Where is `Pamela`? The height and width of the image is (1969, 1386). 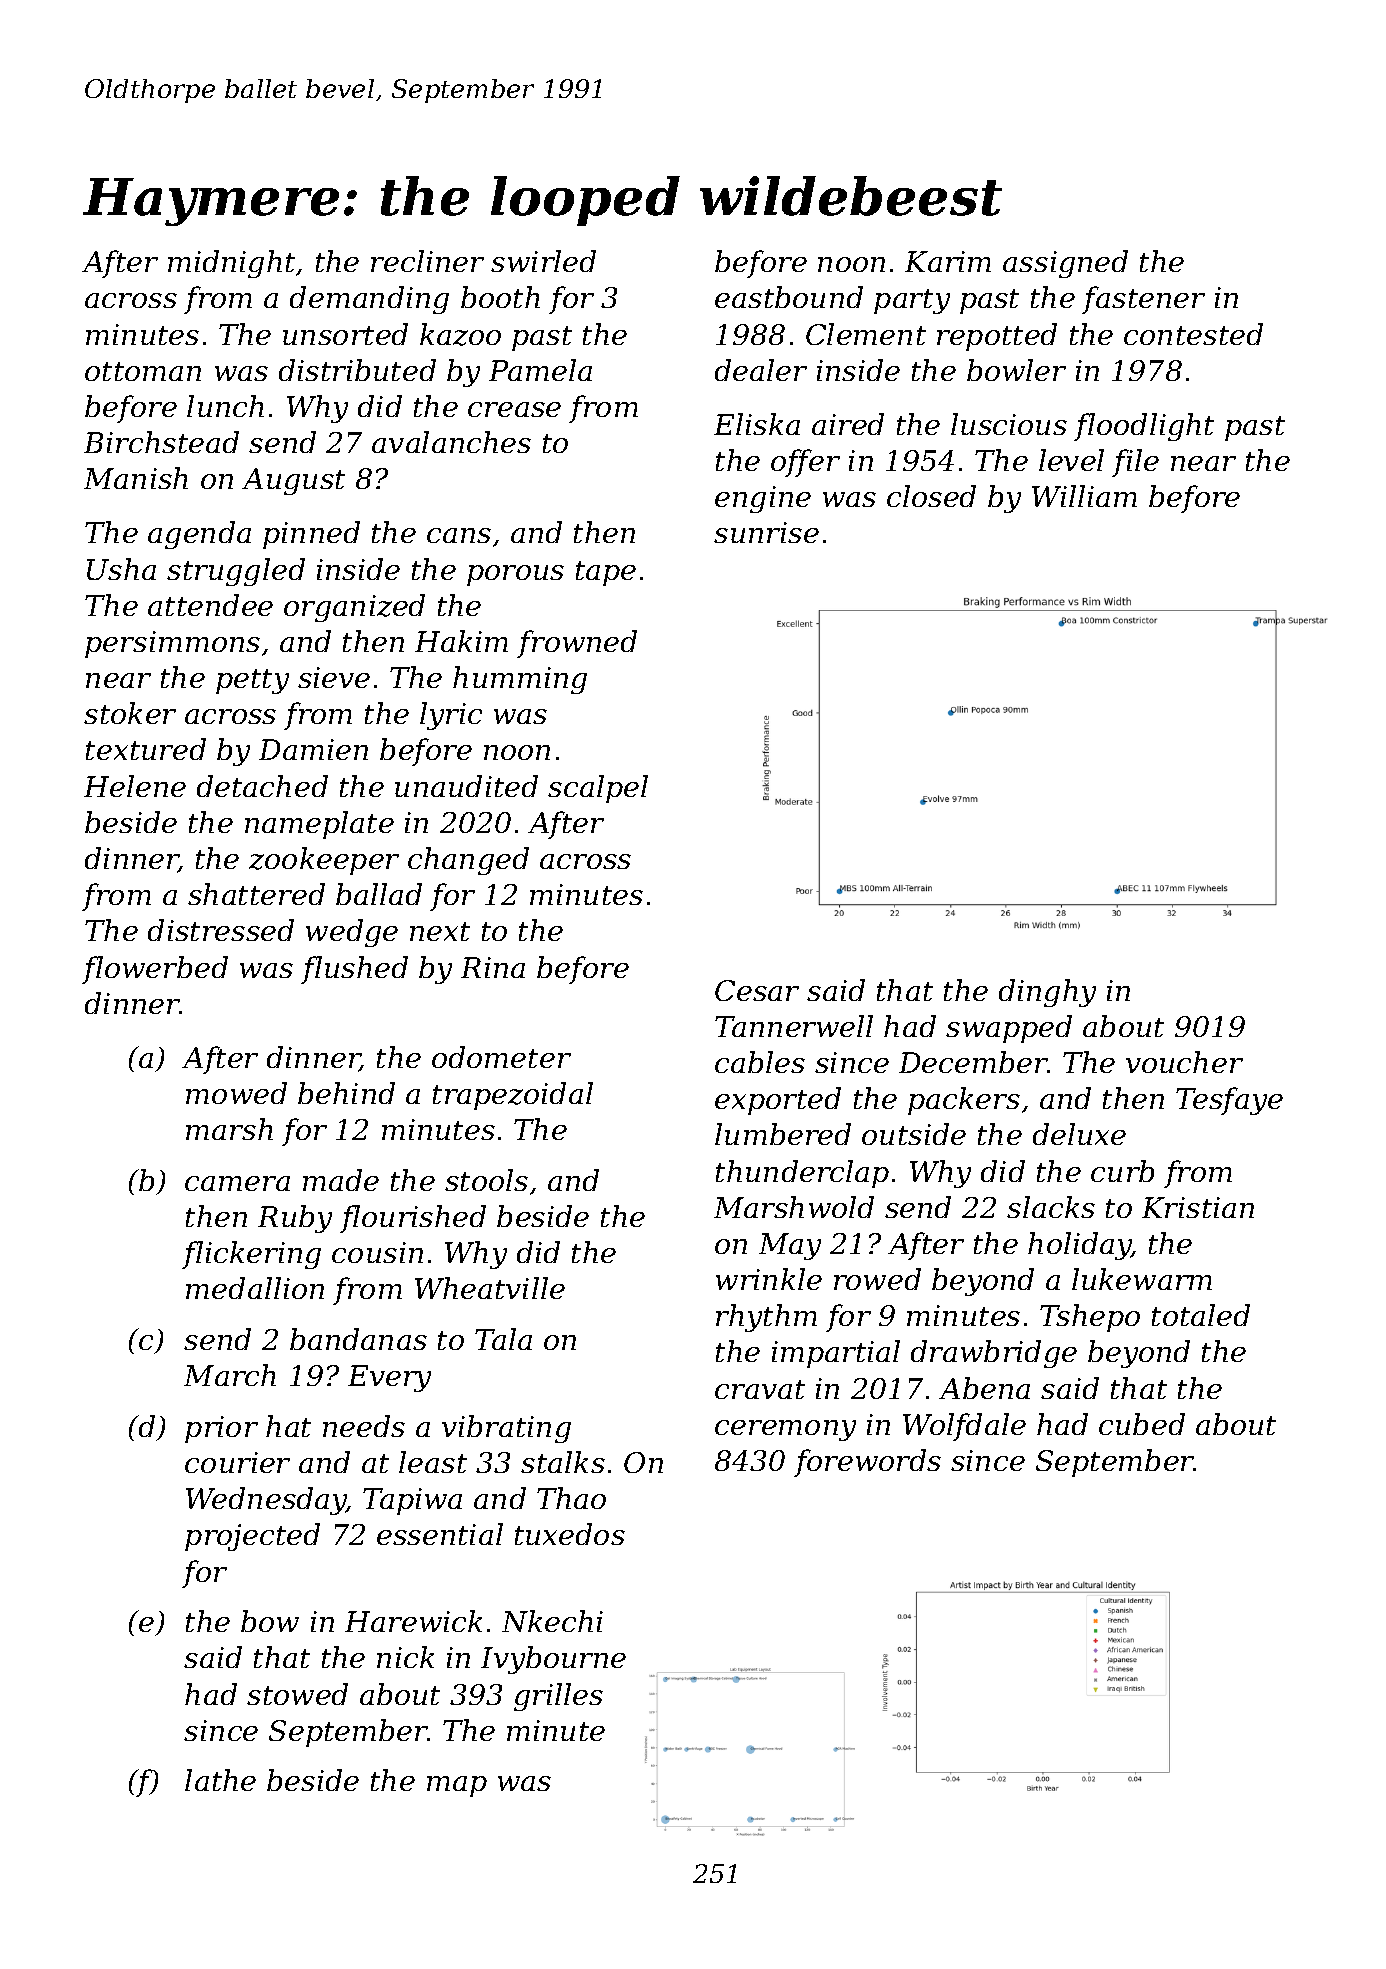 Pamela is located at coordinates (540, 370).
